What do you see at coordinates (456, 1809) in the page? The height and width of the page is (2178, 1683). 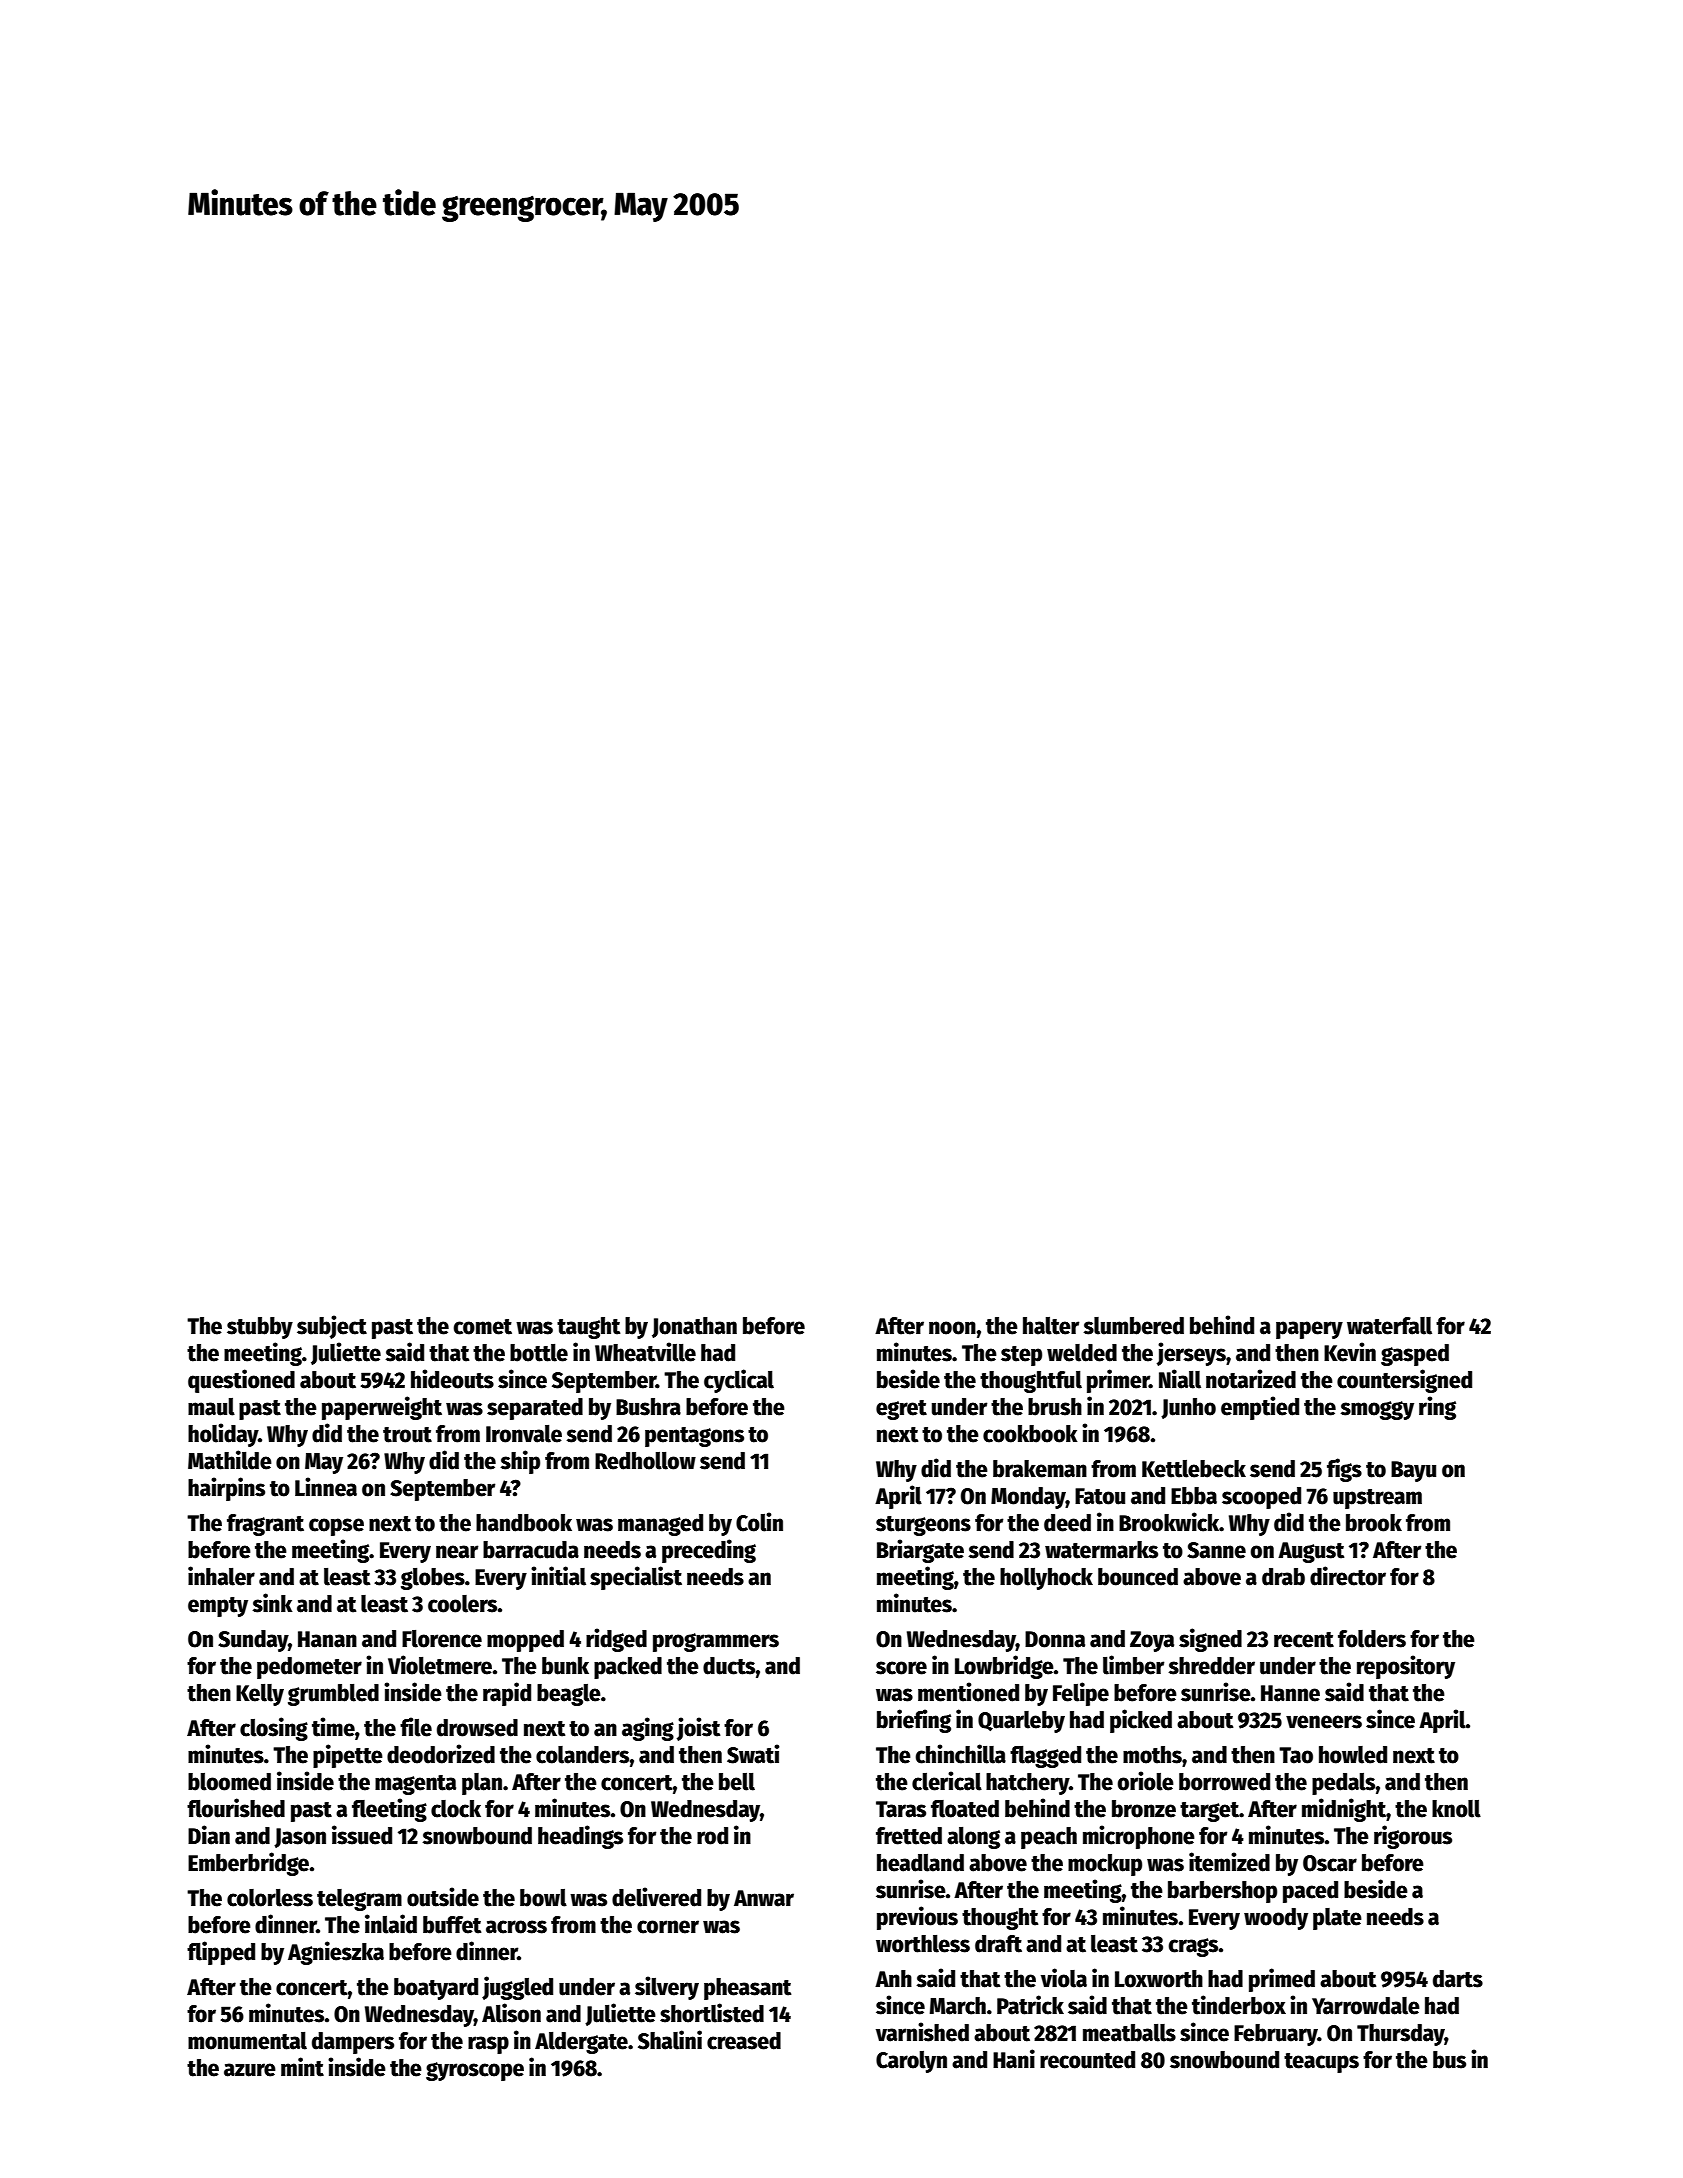 I see `clock` at bounding box center [456, 1809].
